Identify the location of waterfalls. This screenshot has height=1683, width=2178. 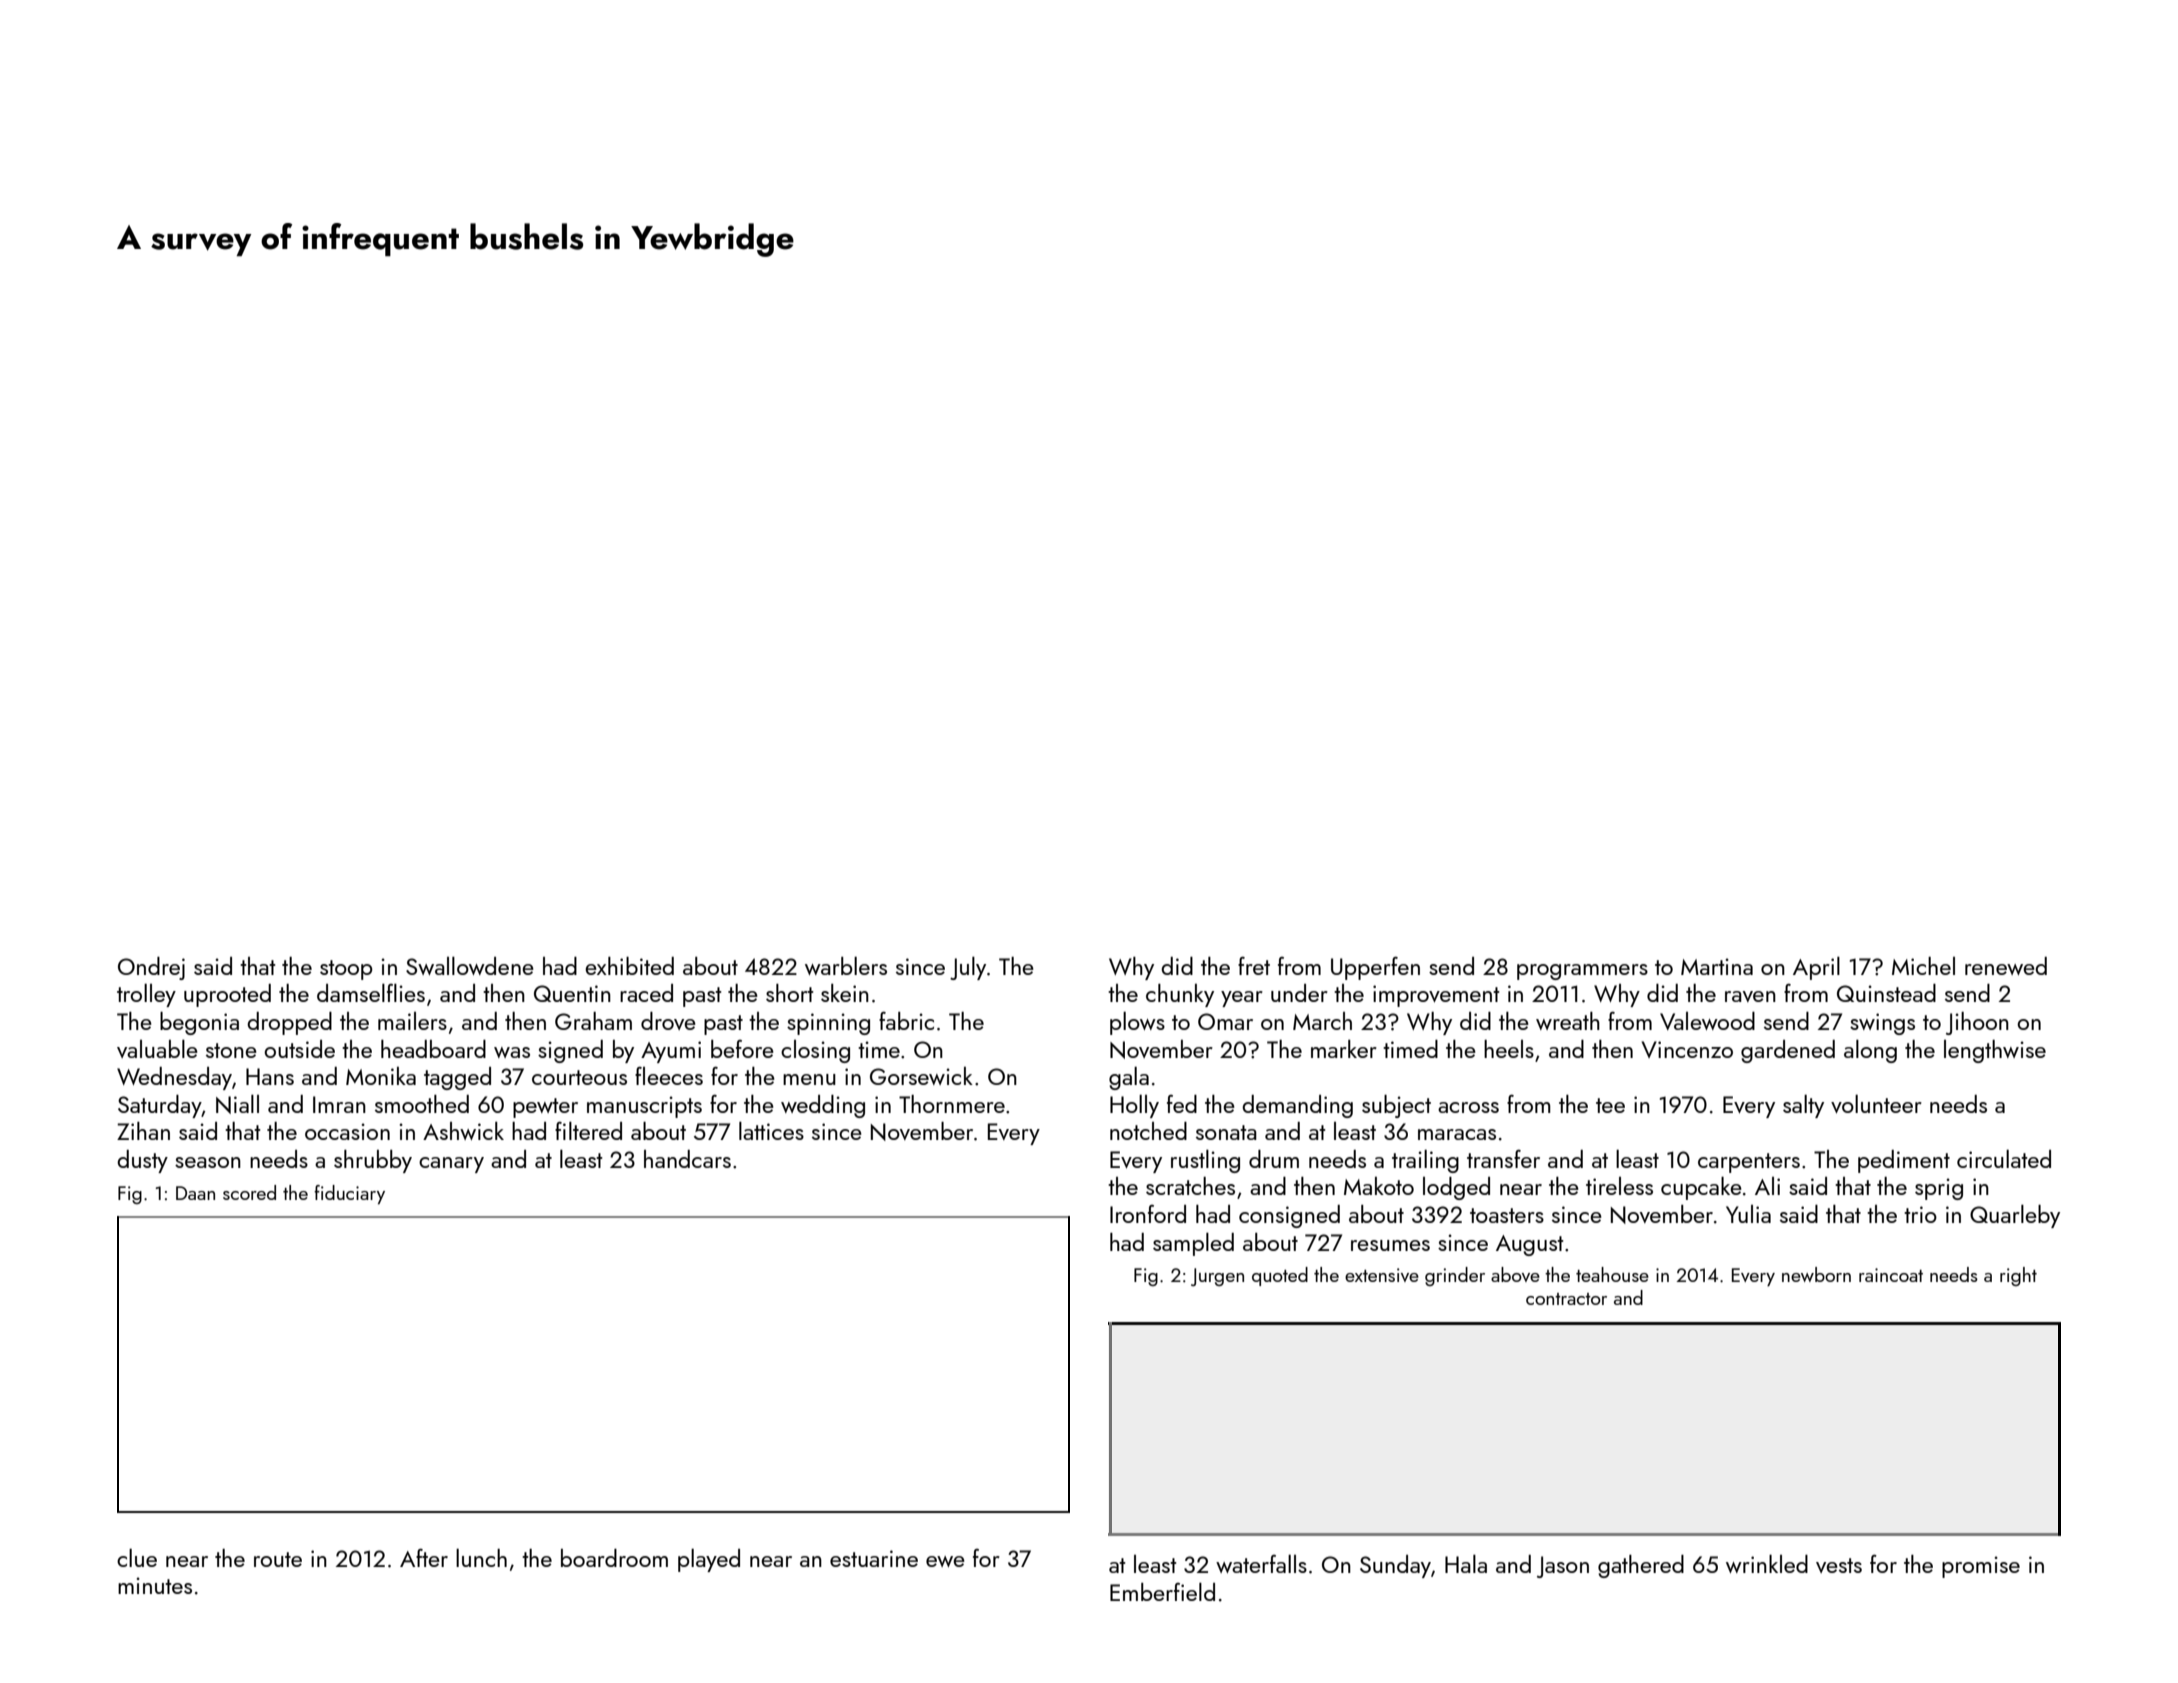
(1261, 1563).
